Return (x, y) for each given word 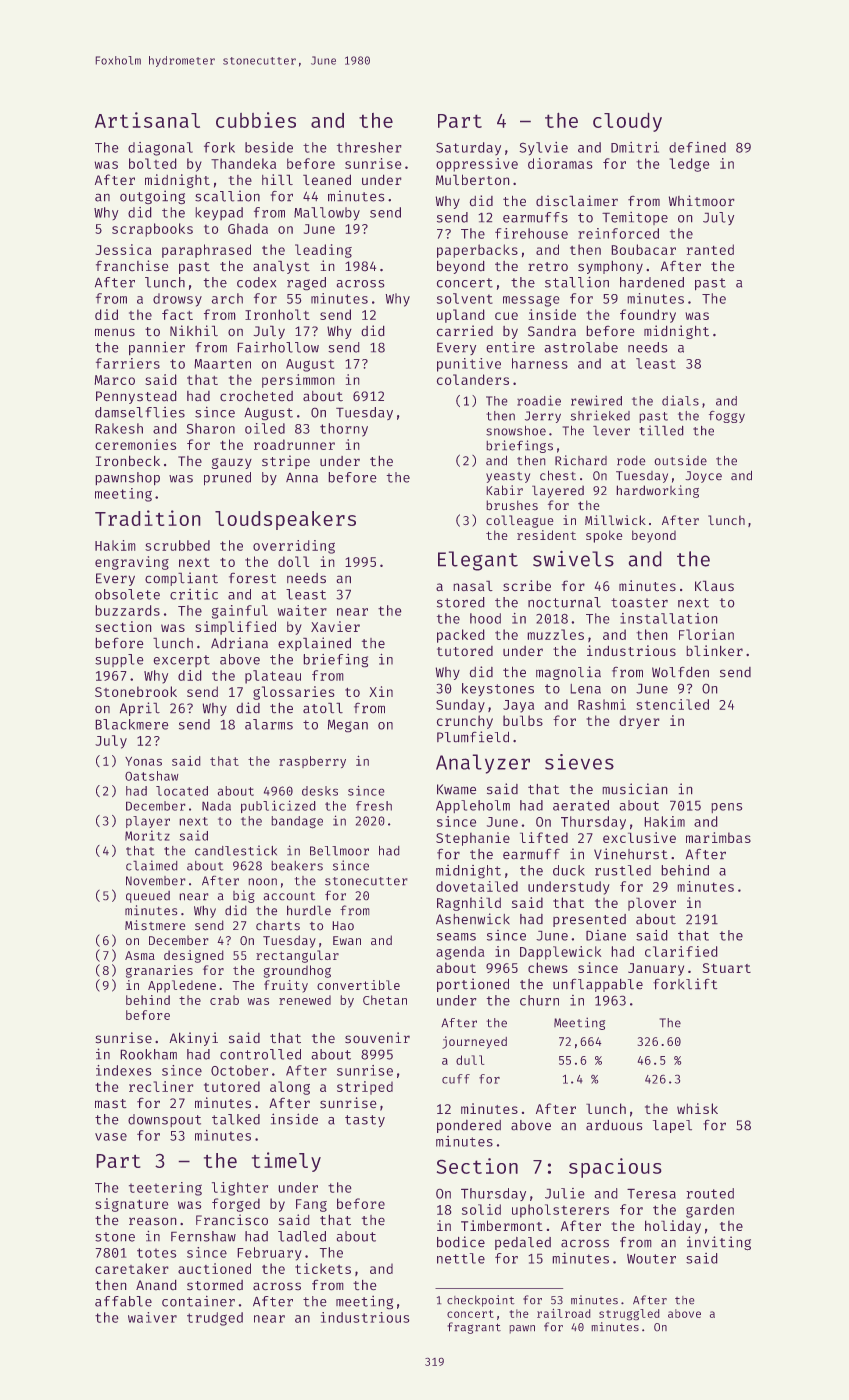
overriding (294, 547)
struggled (629, 1314)
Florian (706, 634)
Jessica (124, 249)
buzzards (128, 610)
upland (460, 316)
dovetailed (477, 886)
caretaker (131, 1268)
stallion (577, 282)
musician (635, 788)
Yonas (143, 761)
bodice (461, 1241)
